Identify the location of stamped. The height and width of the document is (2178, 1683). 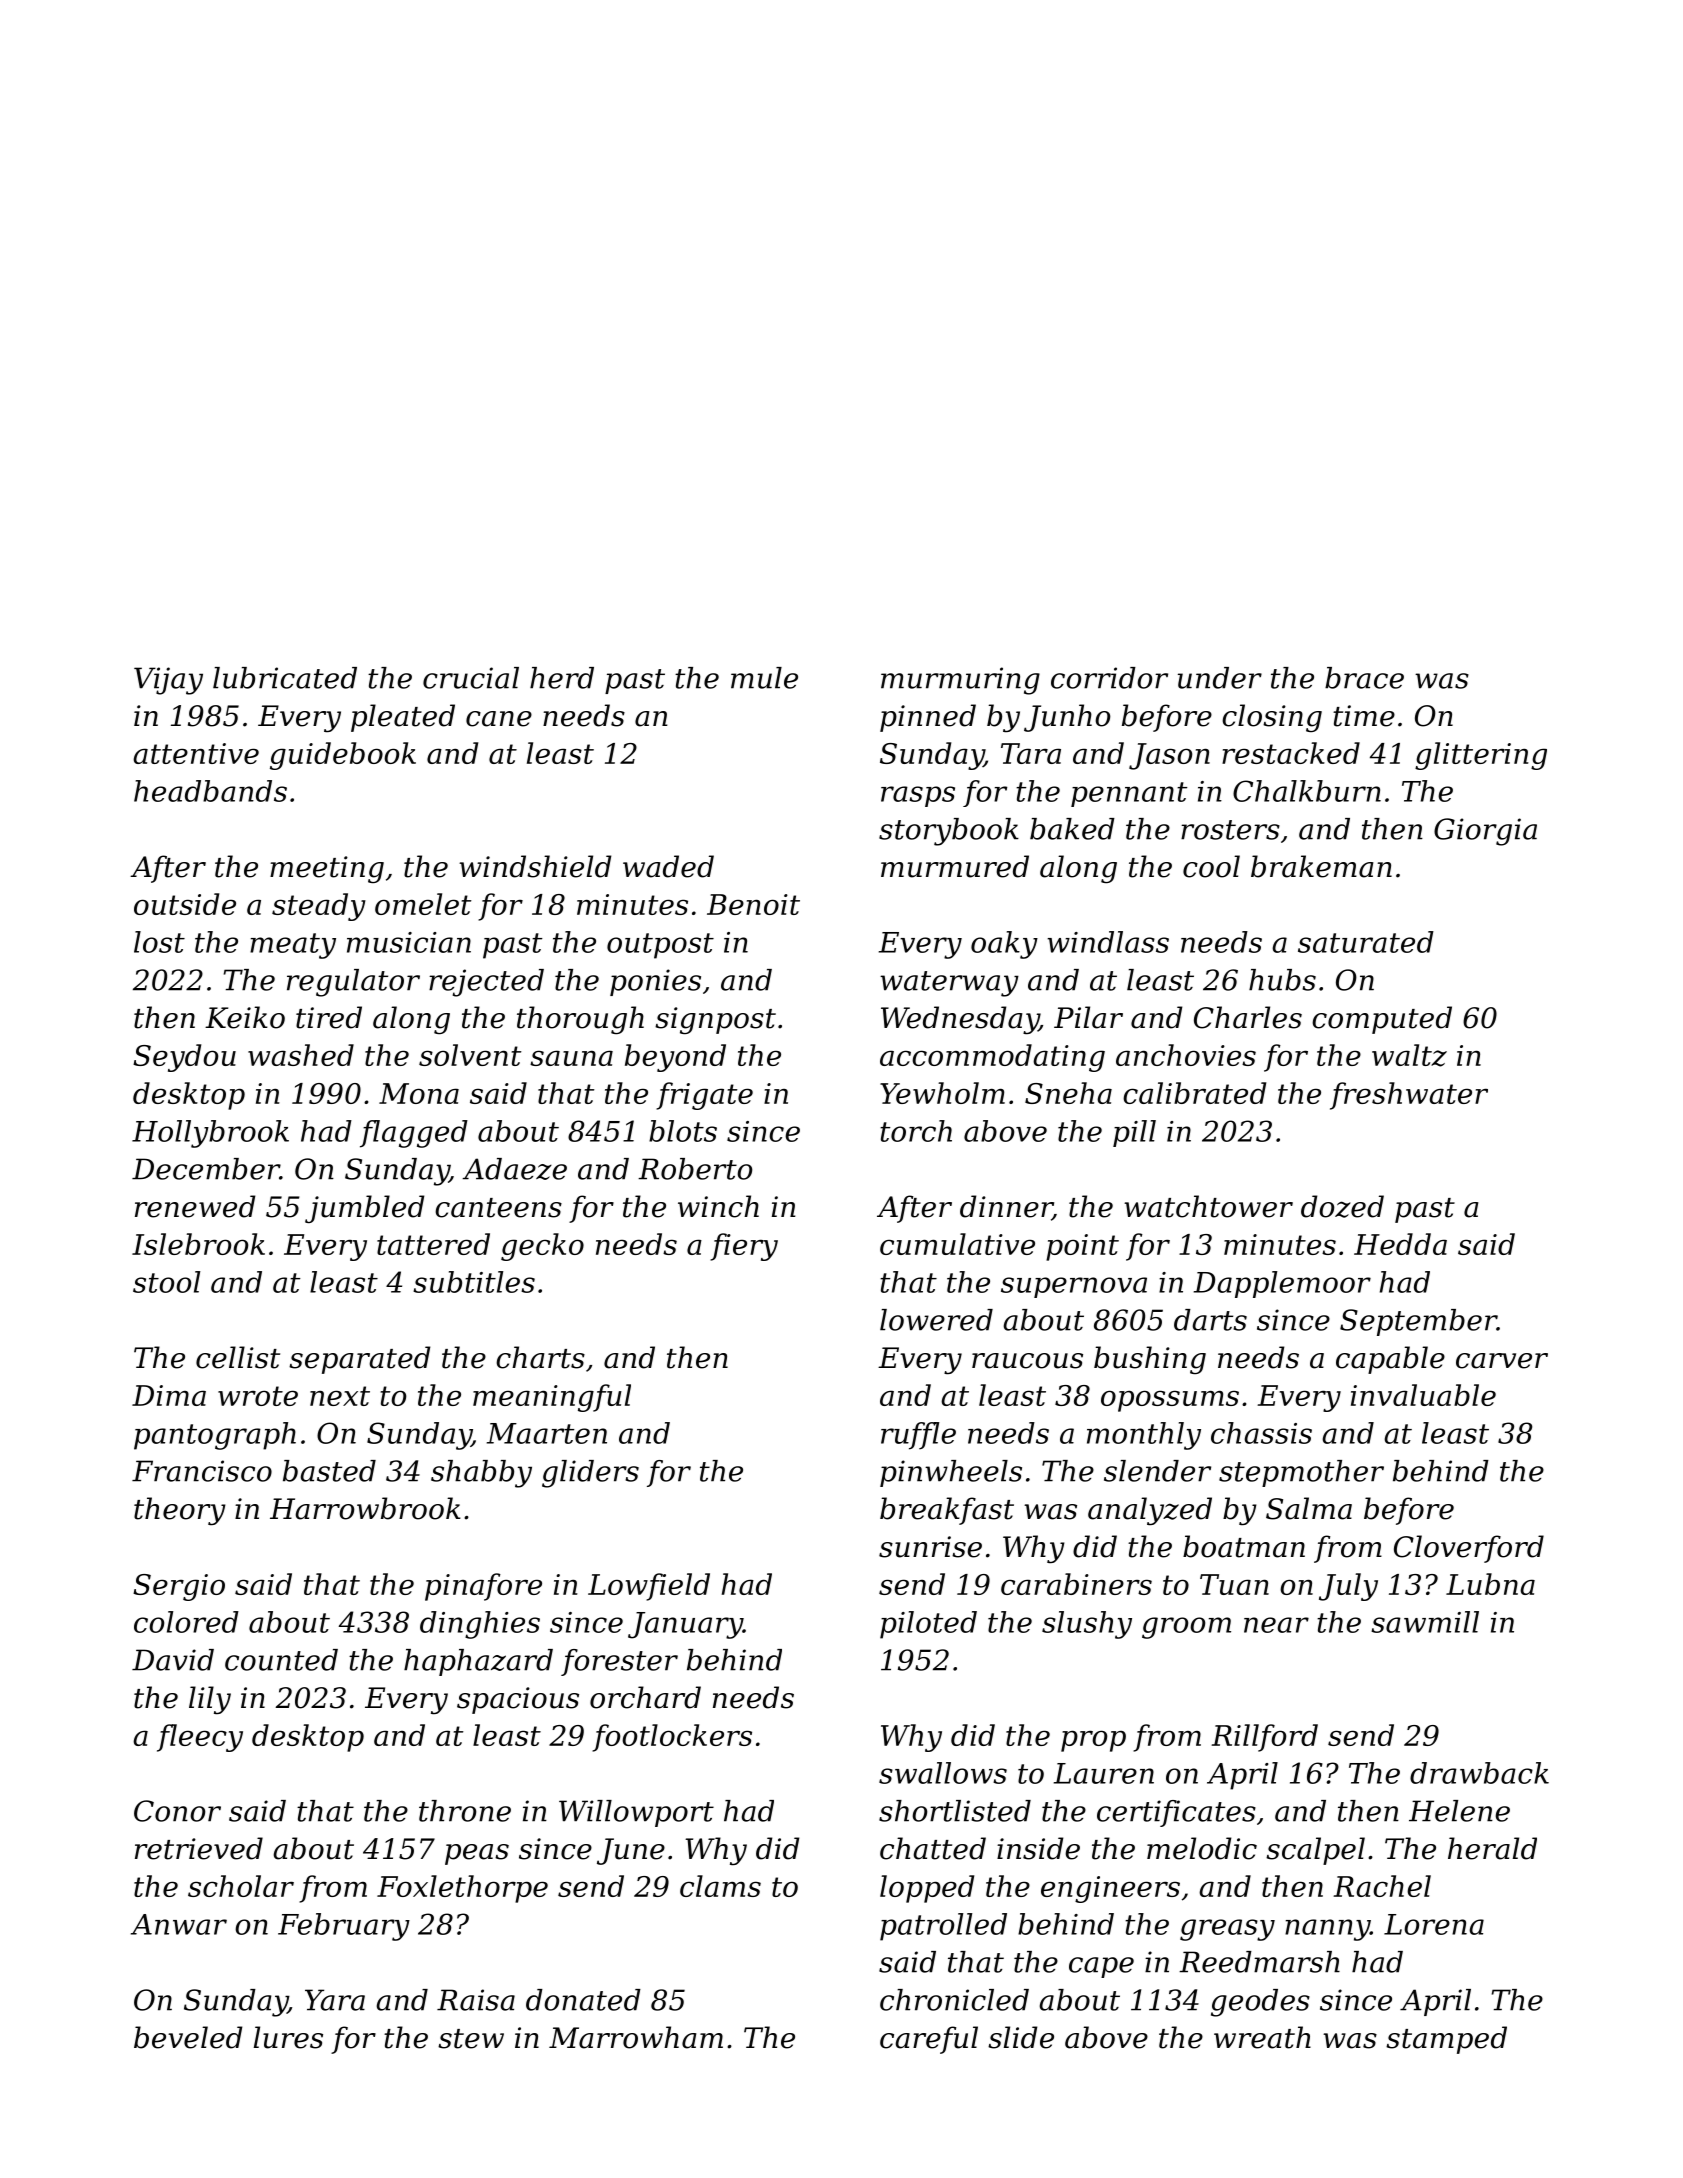
(1446, 2040).
